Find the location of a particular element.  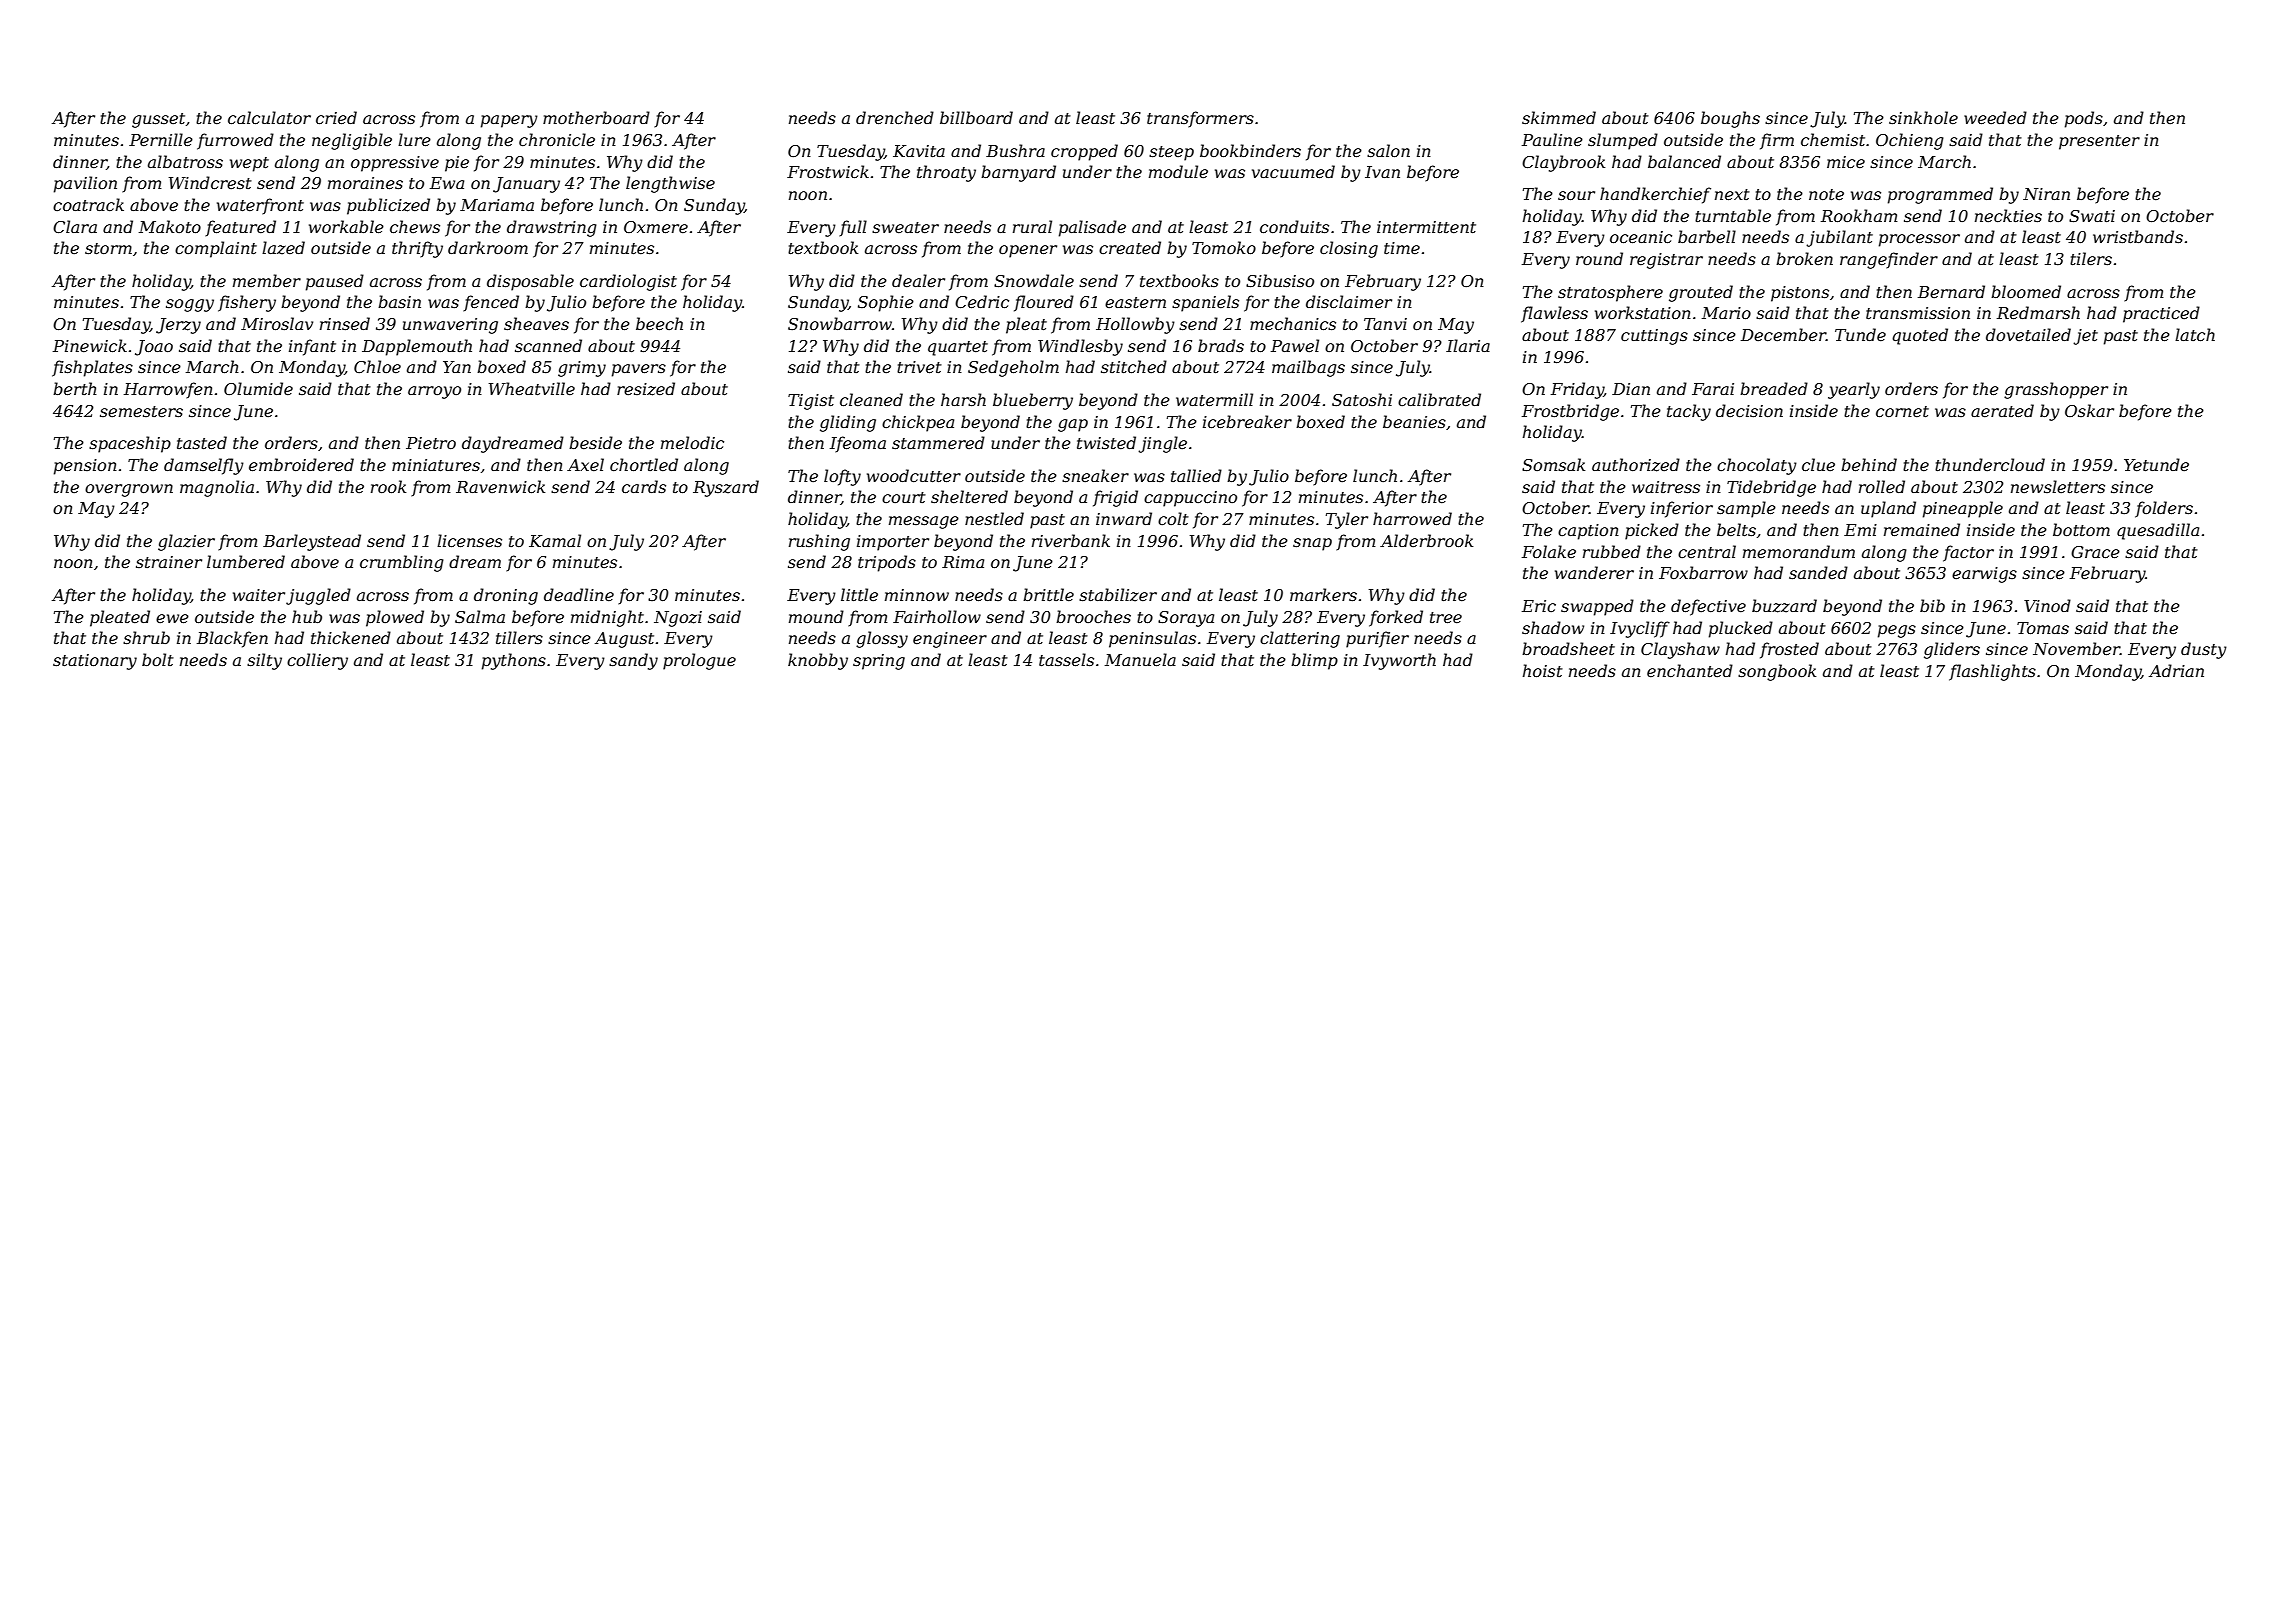

neckties is located at coordinates (2008, 215).
